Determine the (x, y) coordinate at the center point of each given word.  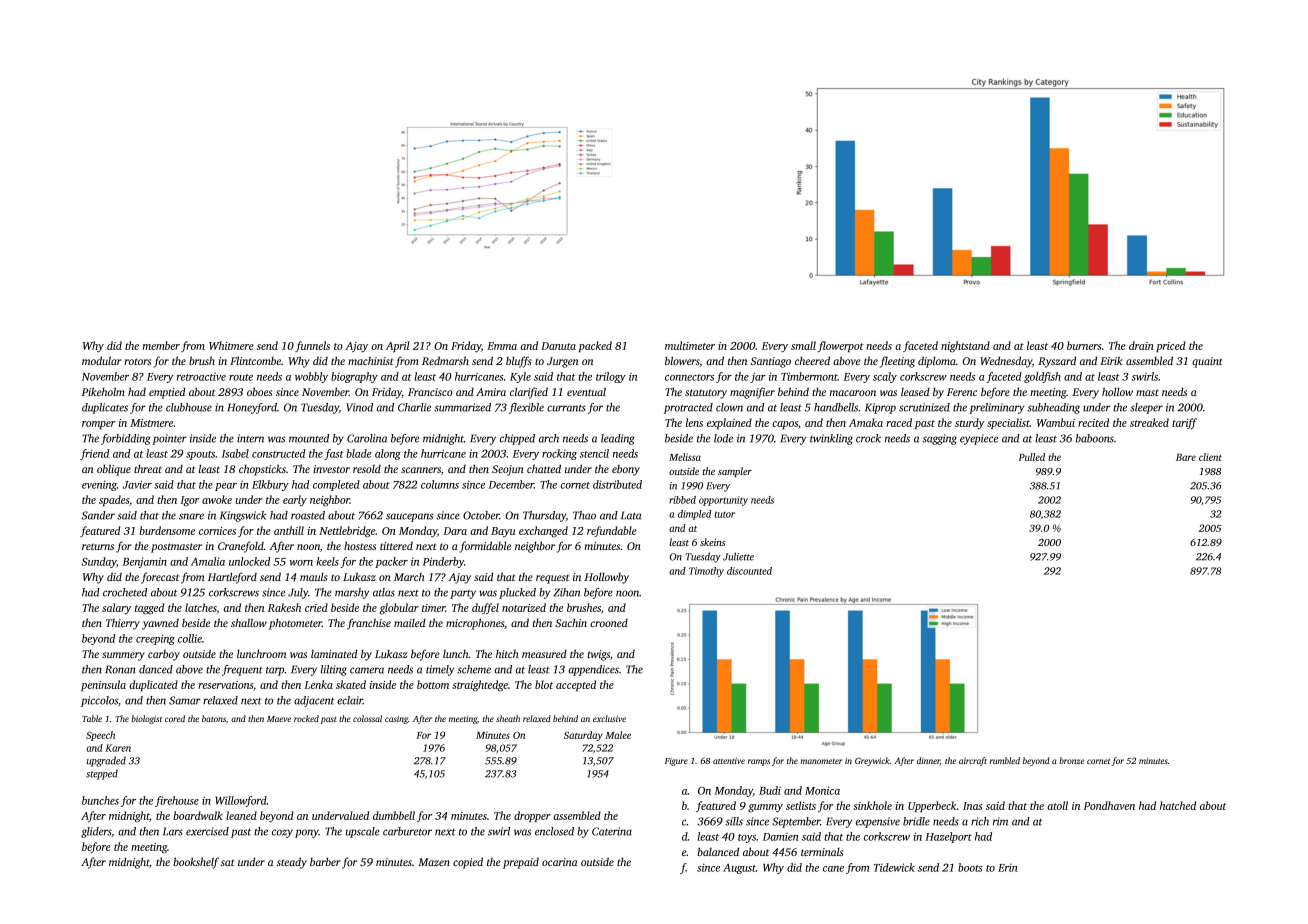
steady (292, 863)
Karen (118, 748)
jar (758, 377)
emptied (167, 393)
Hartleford (232, 578)
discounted (749, 571)
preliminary (997, 408)
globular (399, 609)
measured (544, 653)
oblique (114, 470)
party (463, 594)
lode (723, 438)
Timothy (706, 572)
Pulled (1032, 457)
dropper (532, 816)
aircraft (973, 761)
